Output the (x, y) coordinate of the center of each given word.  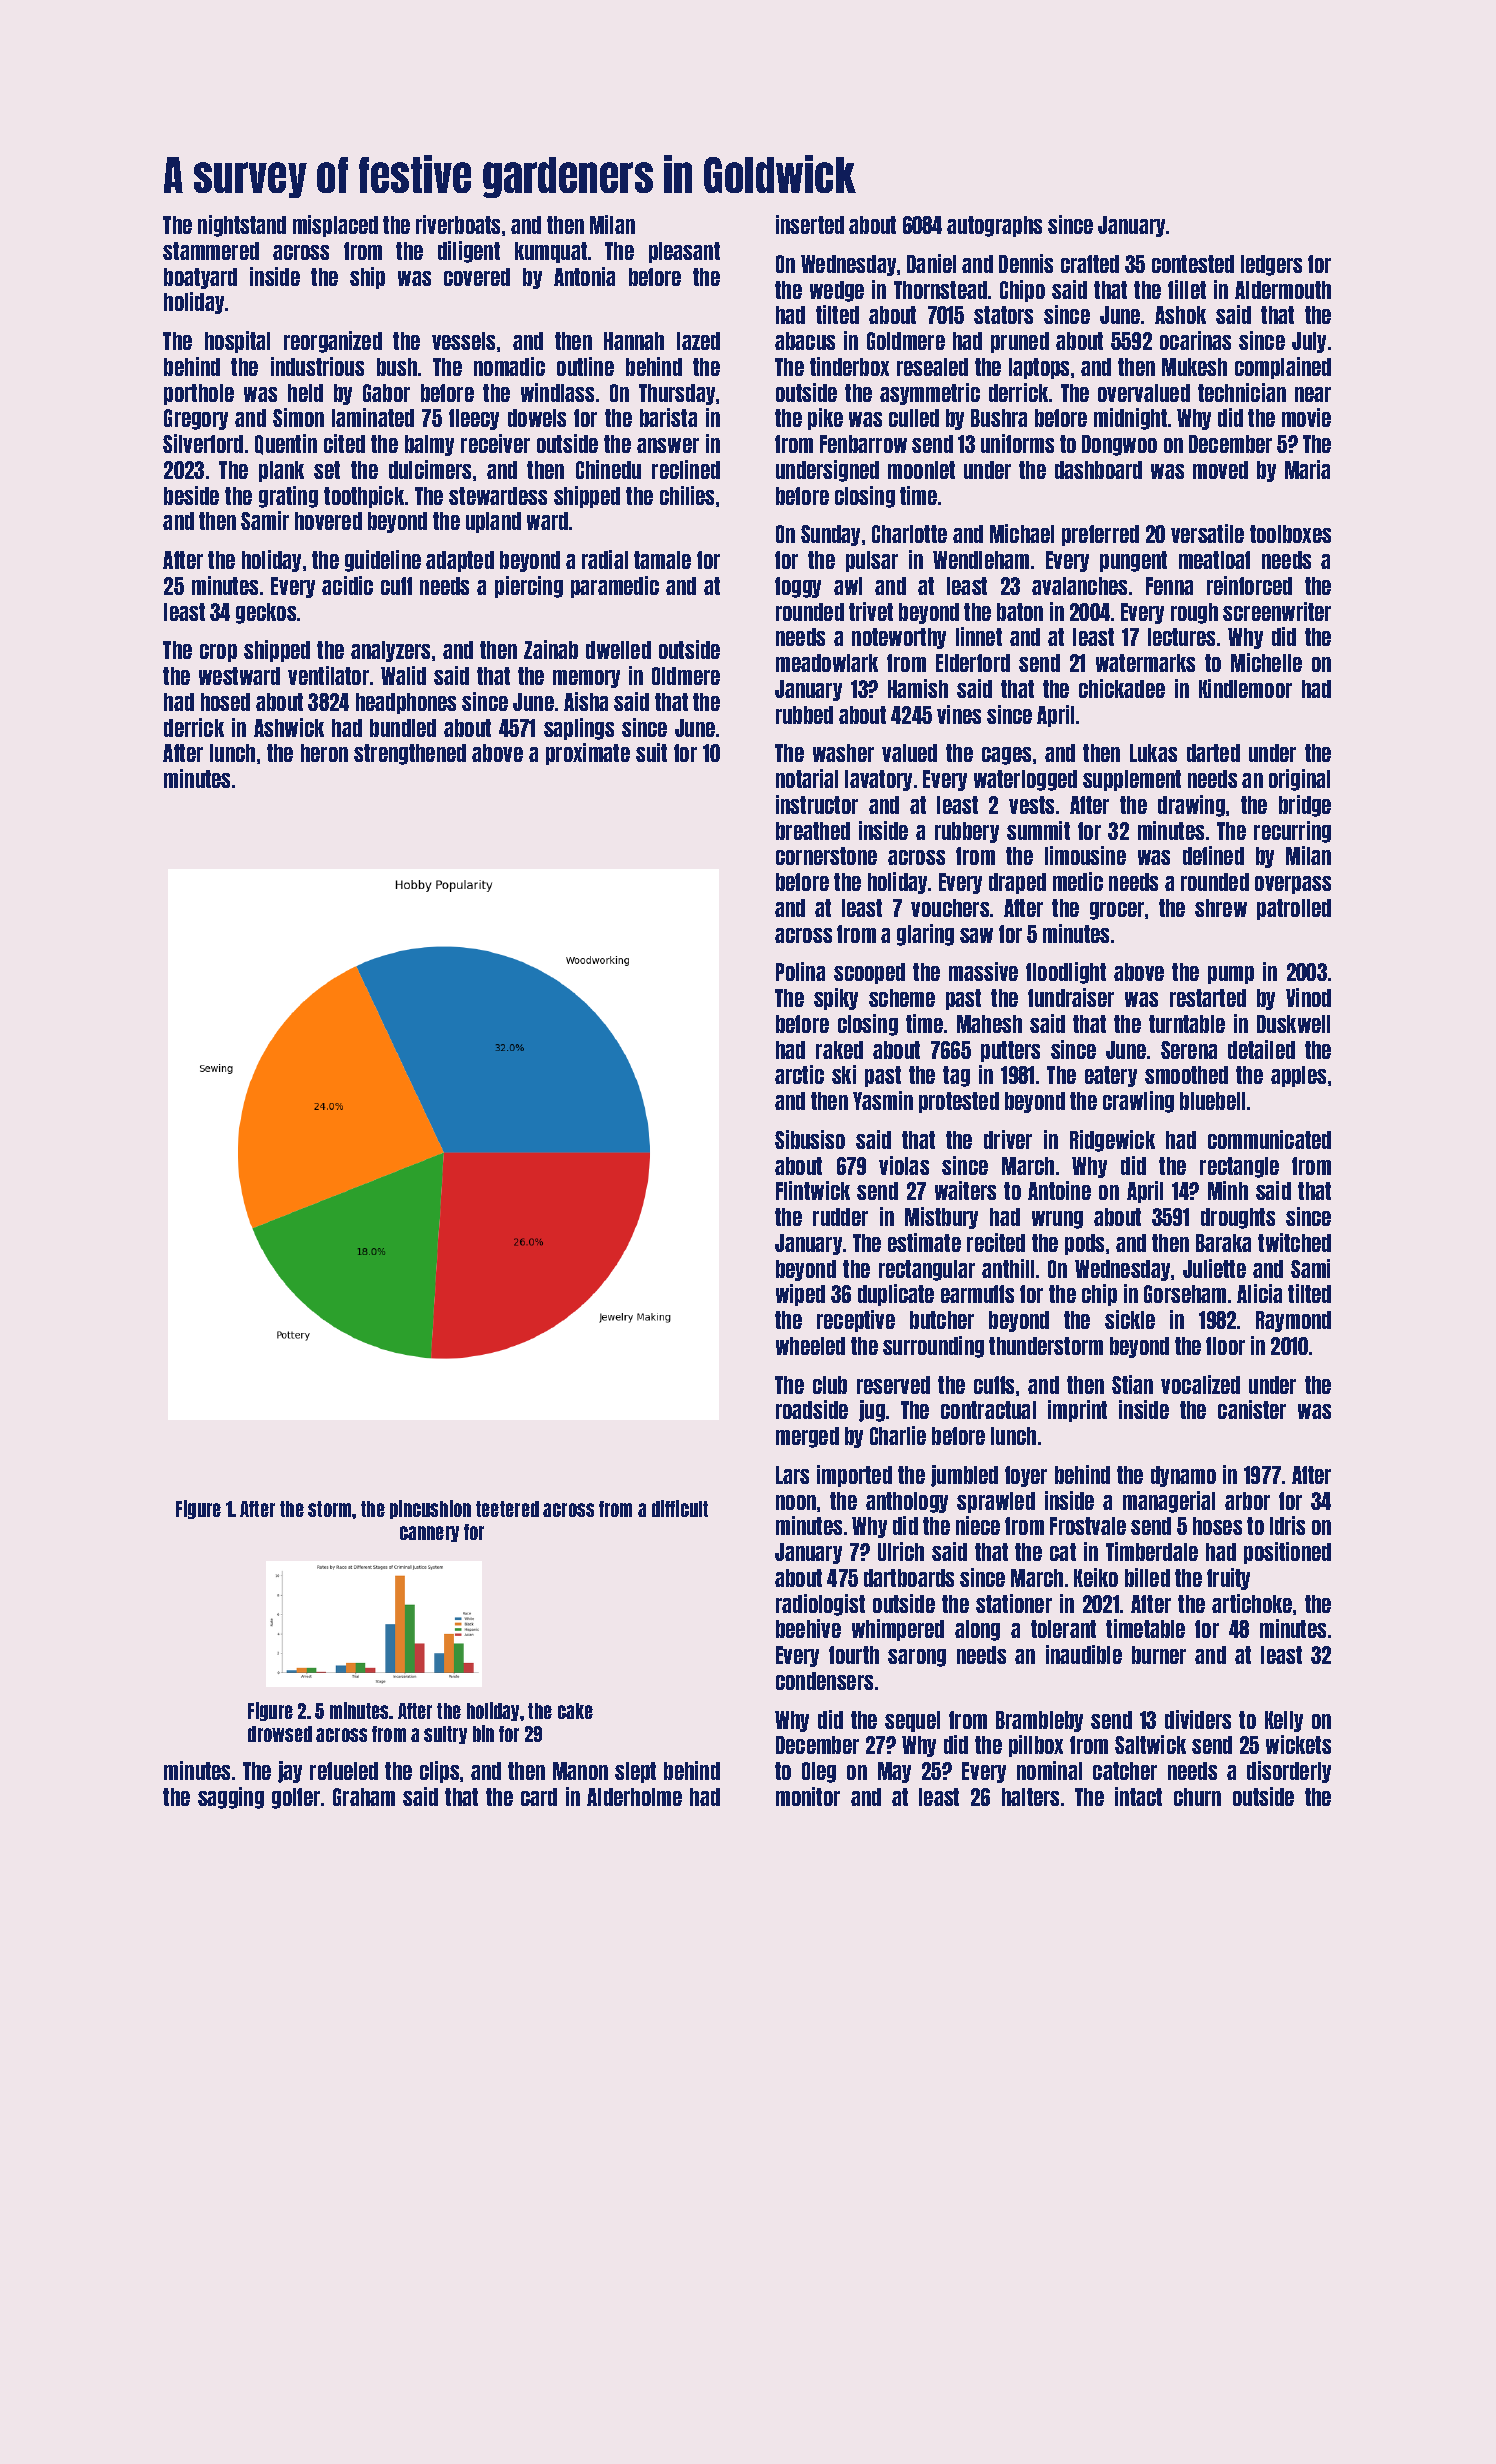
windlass (557, 392)
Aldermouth (1283, 290)
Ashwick (289, 727)
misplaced (335, 226)
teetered (507, 1509)
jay (290, 1772)
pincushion (430, 1509)
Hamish (918, 688)
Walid (403, 675)
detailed (1261, 1049)
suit (651, 752)
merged (807, 1437)
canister (1252, 1409)
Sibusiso (810, 1139)
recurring (1292, 832)
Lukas (1153, 753)
